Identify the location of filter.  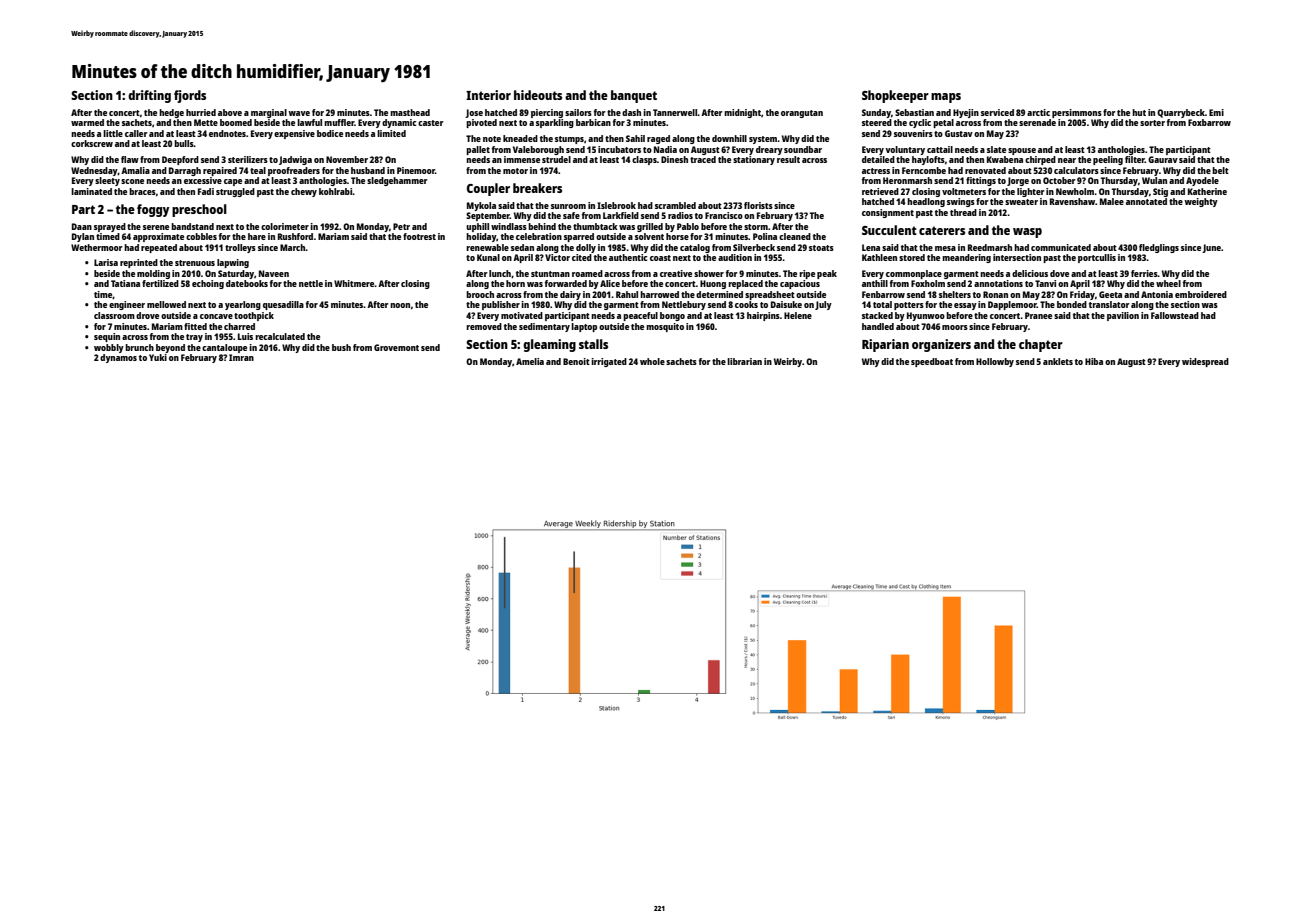
(1135, 159).
